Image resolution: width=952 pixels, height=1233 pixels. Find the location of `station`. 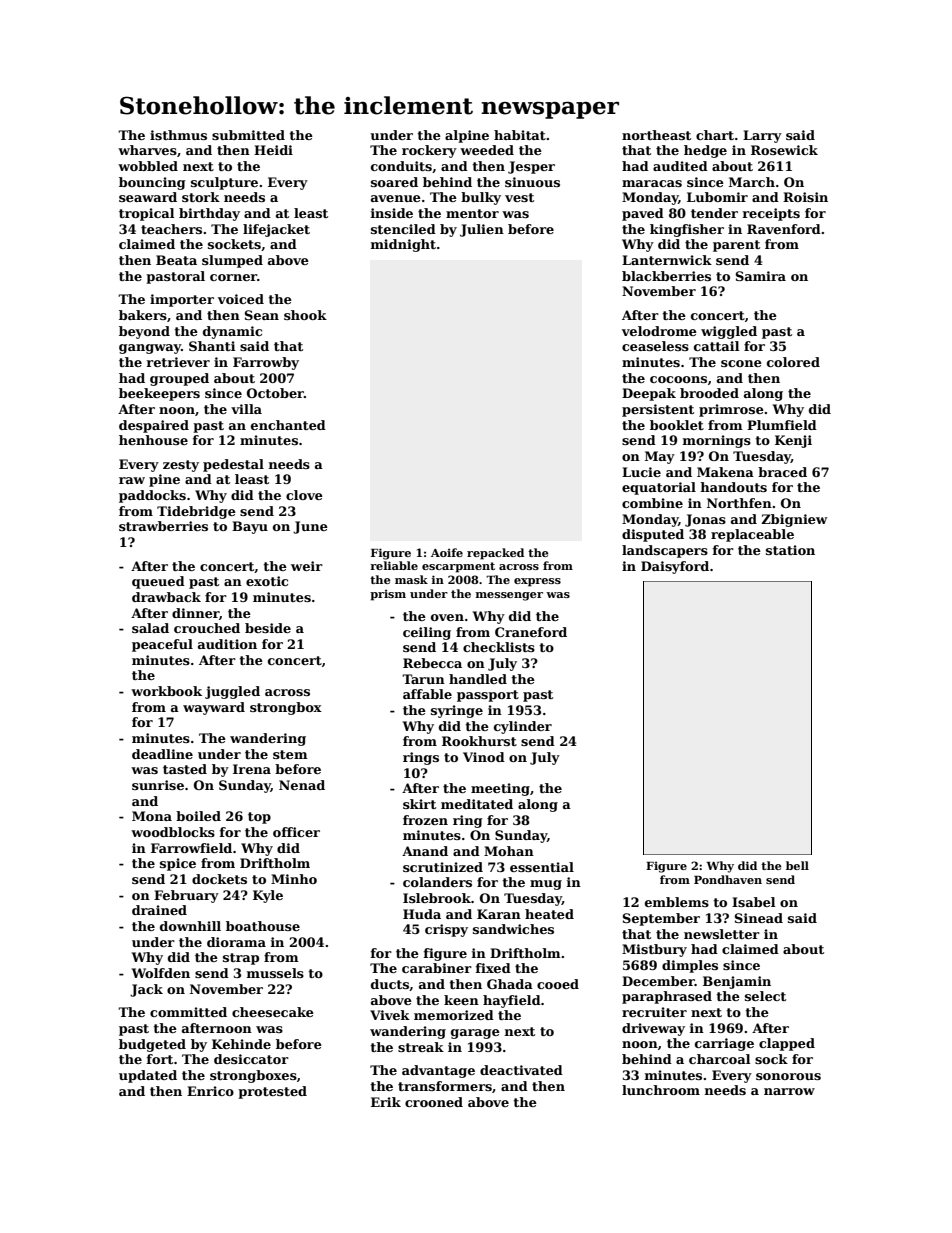

station is located at coordinates (790, 550).
